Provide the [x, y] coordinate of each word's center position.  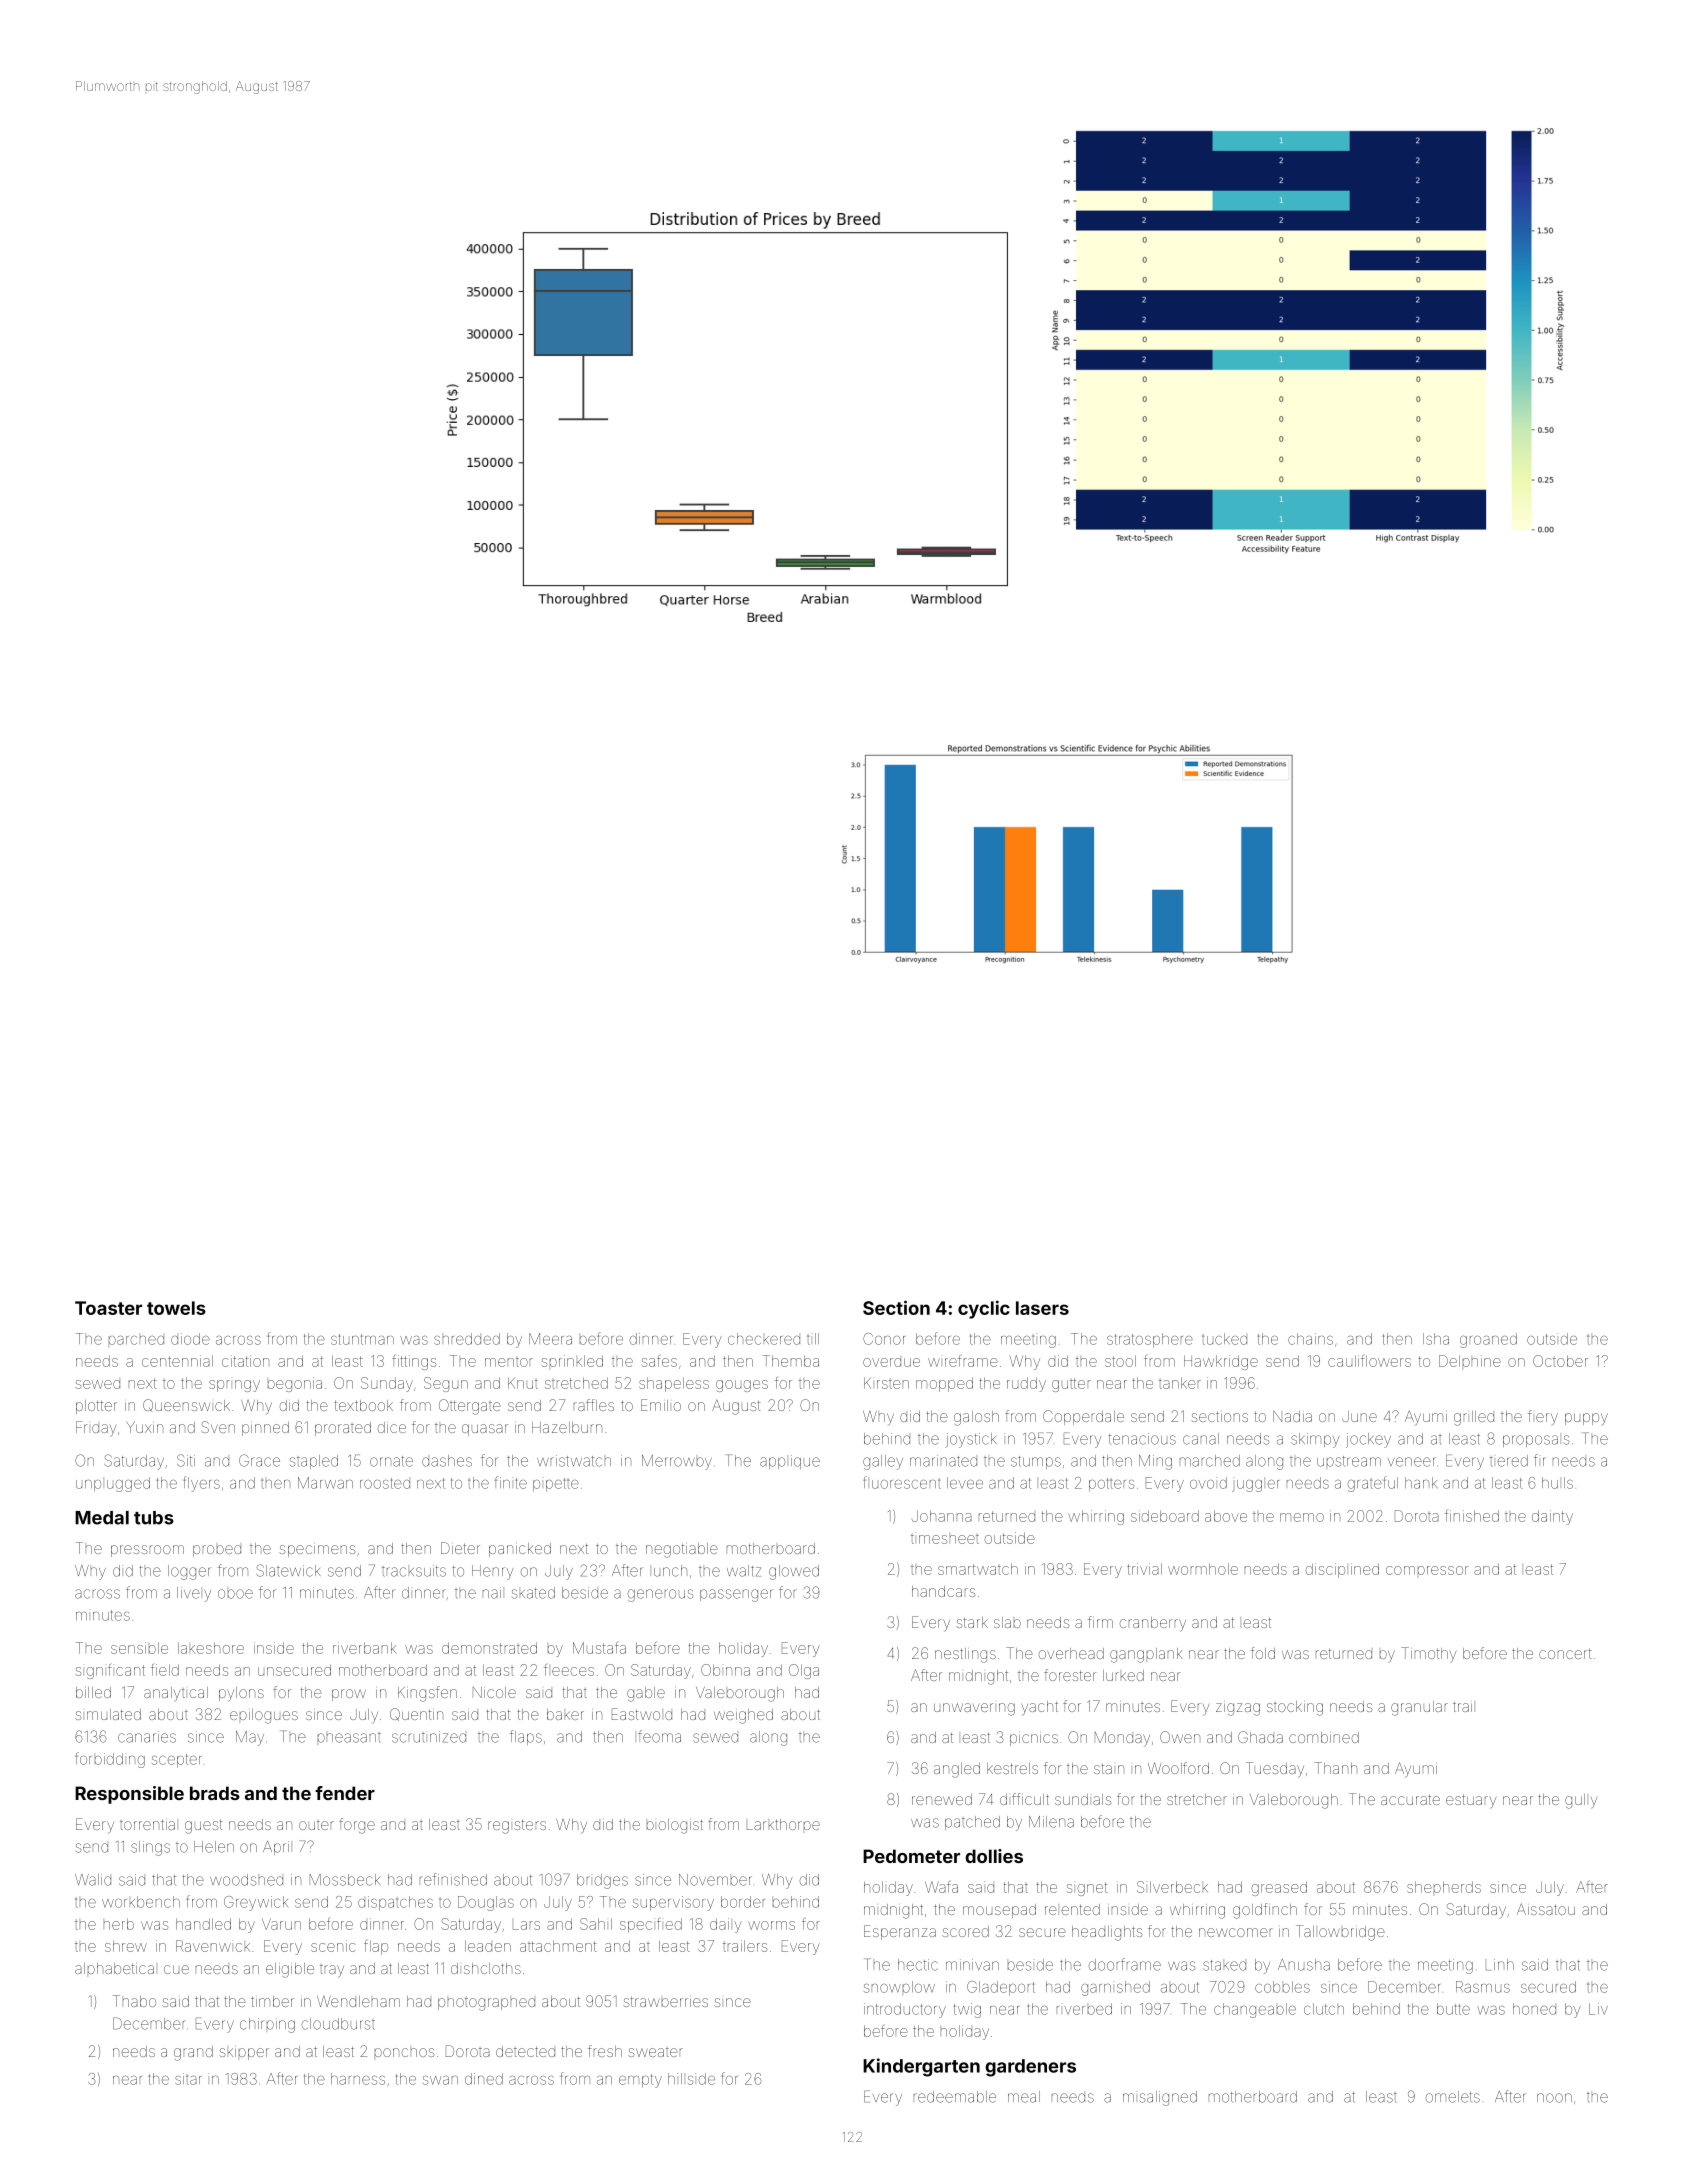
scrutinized [429, 1737]
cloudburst [338, 2024]
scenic [333, 1946]
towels [176, 1308]
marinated [943, 1461]
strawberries [665, 2001]
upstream [1349, 1461]
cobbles [1282, 1987]
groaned [1488, 1340]
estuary [1471, 1801]
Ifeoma [659, 1736]
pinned [265, 1429]
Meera [550, 1339]
